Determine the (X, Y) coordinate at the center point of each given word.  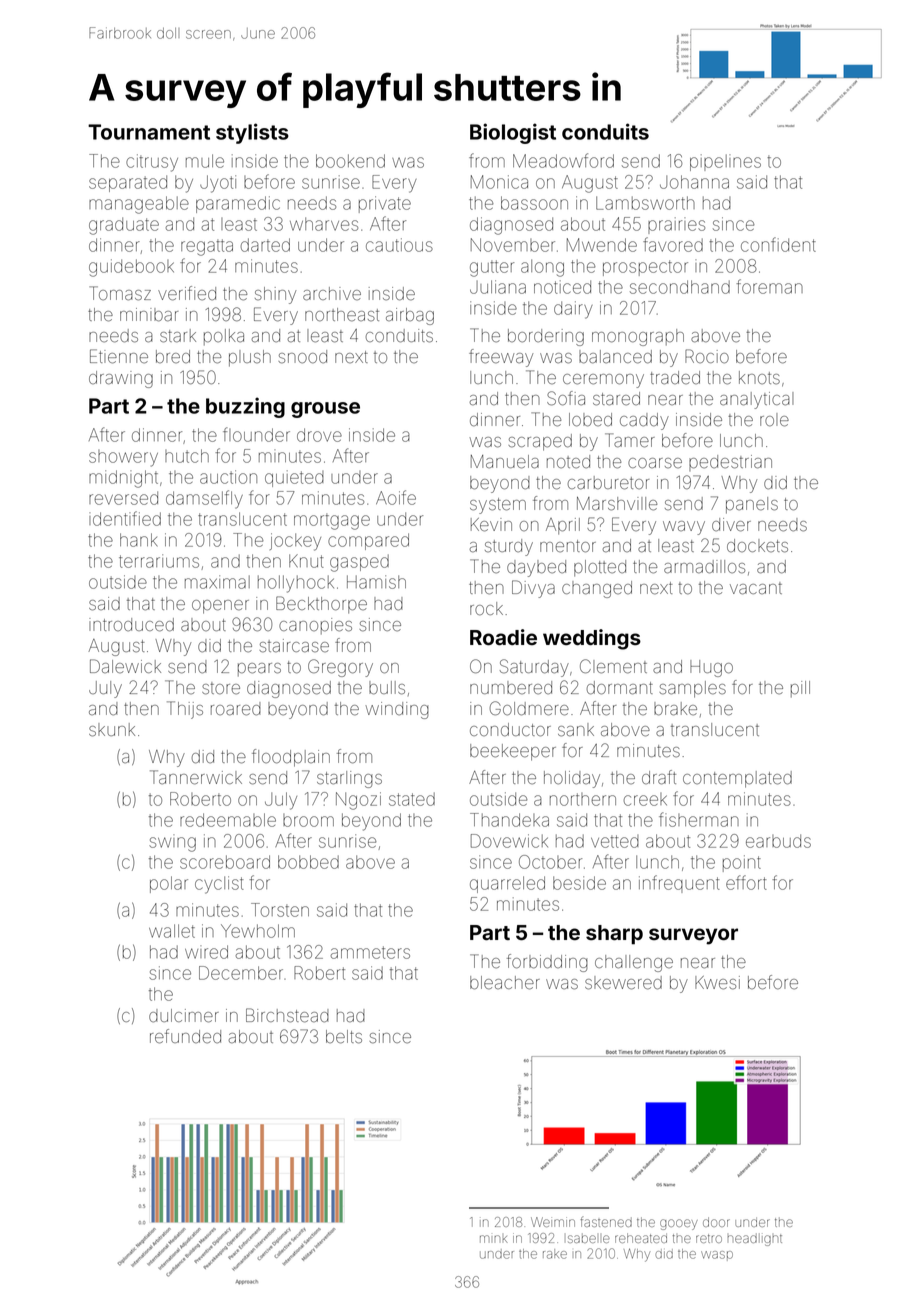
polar (169, 884)
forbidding (547, 963)
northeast (342, 314)
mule (205, 161)
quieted (294, 478)
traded (675, 377)
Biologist (513, 133)
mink (494, 1239)
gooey (679, 1224)
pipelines (725, 162)
